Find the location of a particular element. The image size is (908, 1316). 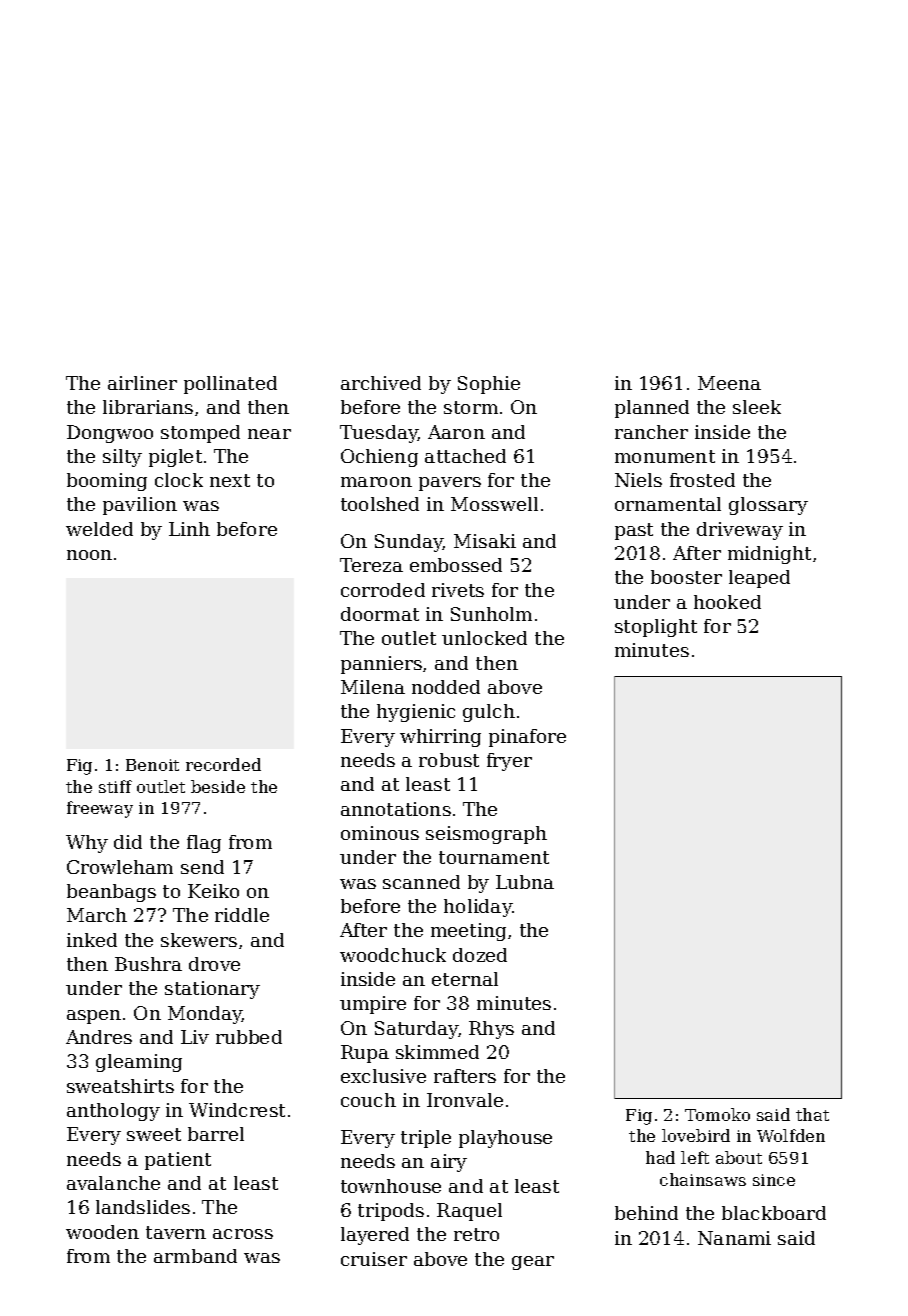

frosted is located at coordinates (702, 480).
